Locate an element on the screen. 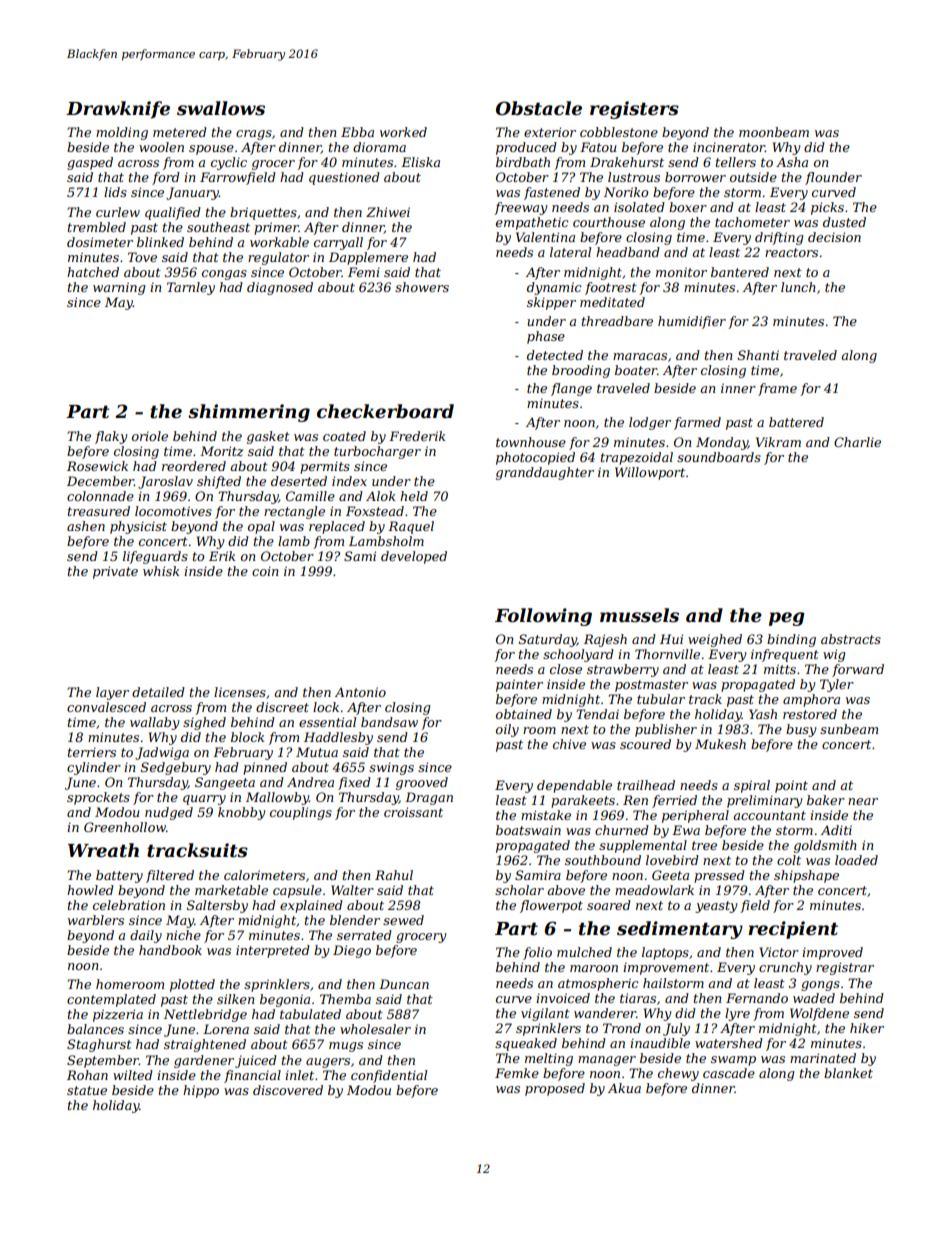  scholar is located at coordinates (519, 890).
